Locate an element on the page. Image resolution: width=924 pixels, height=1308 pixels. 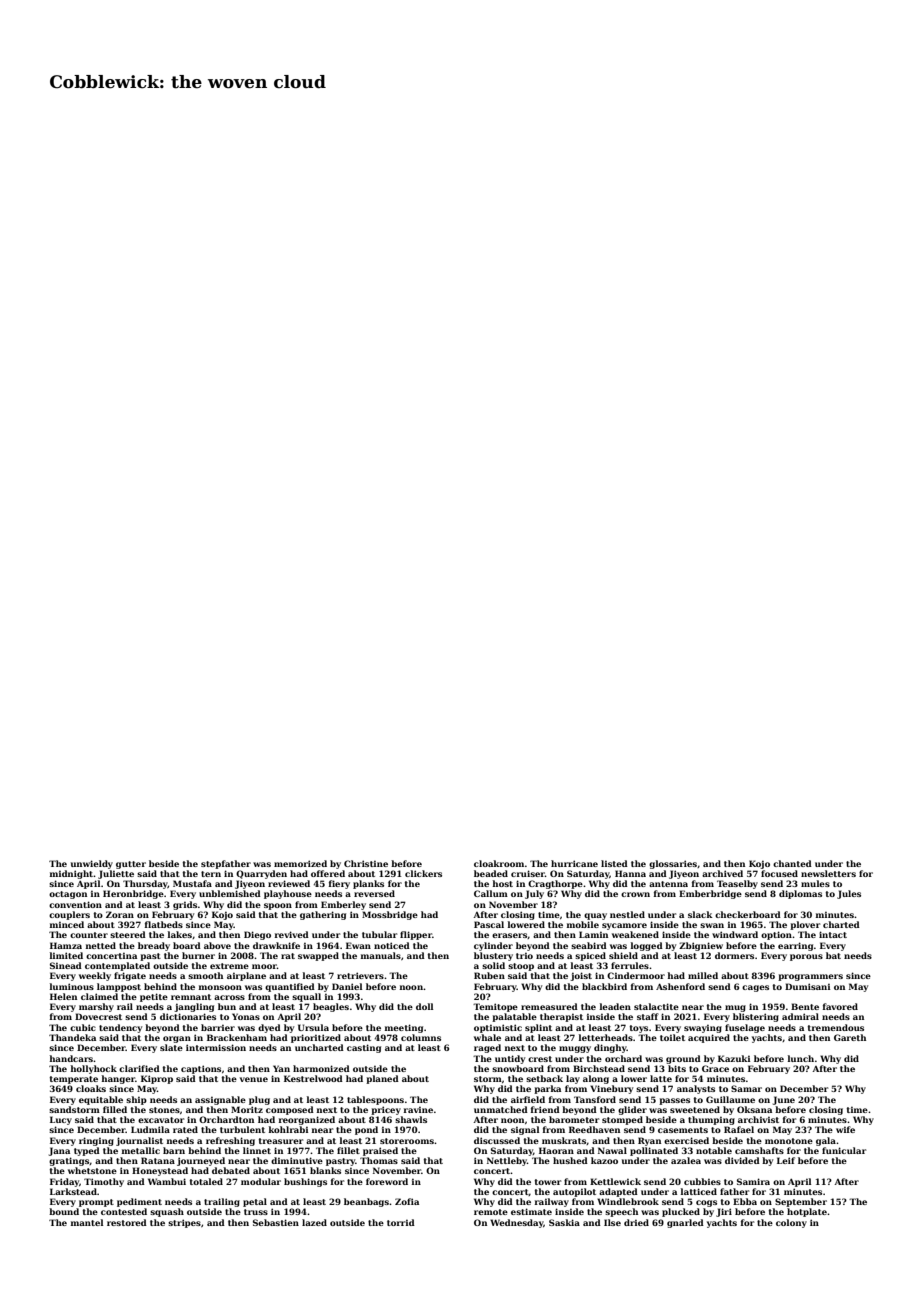
wife is located at coordinates (845, 1129).
